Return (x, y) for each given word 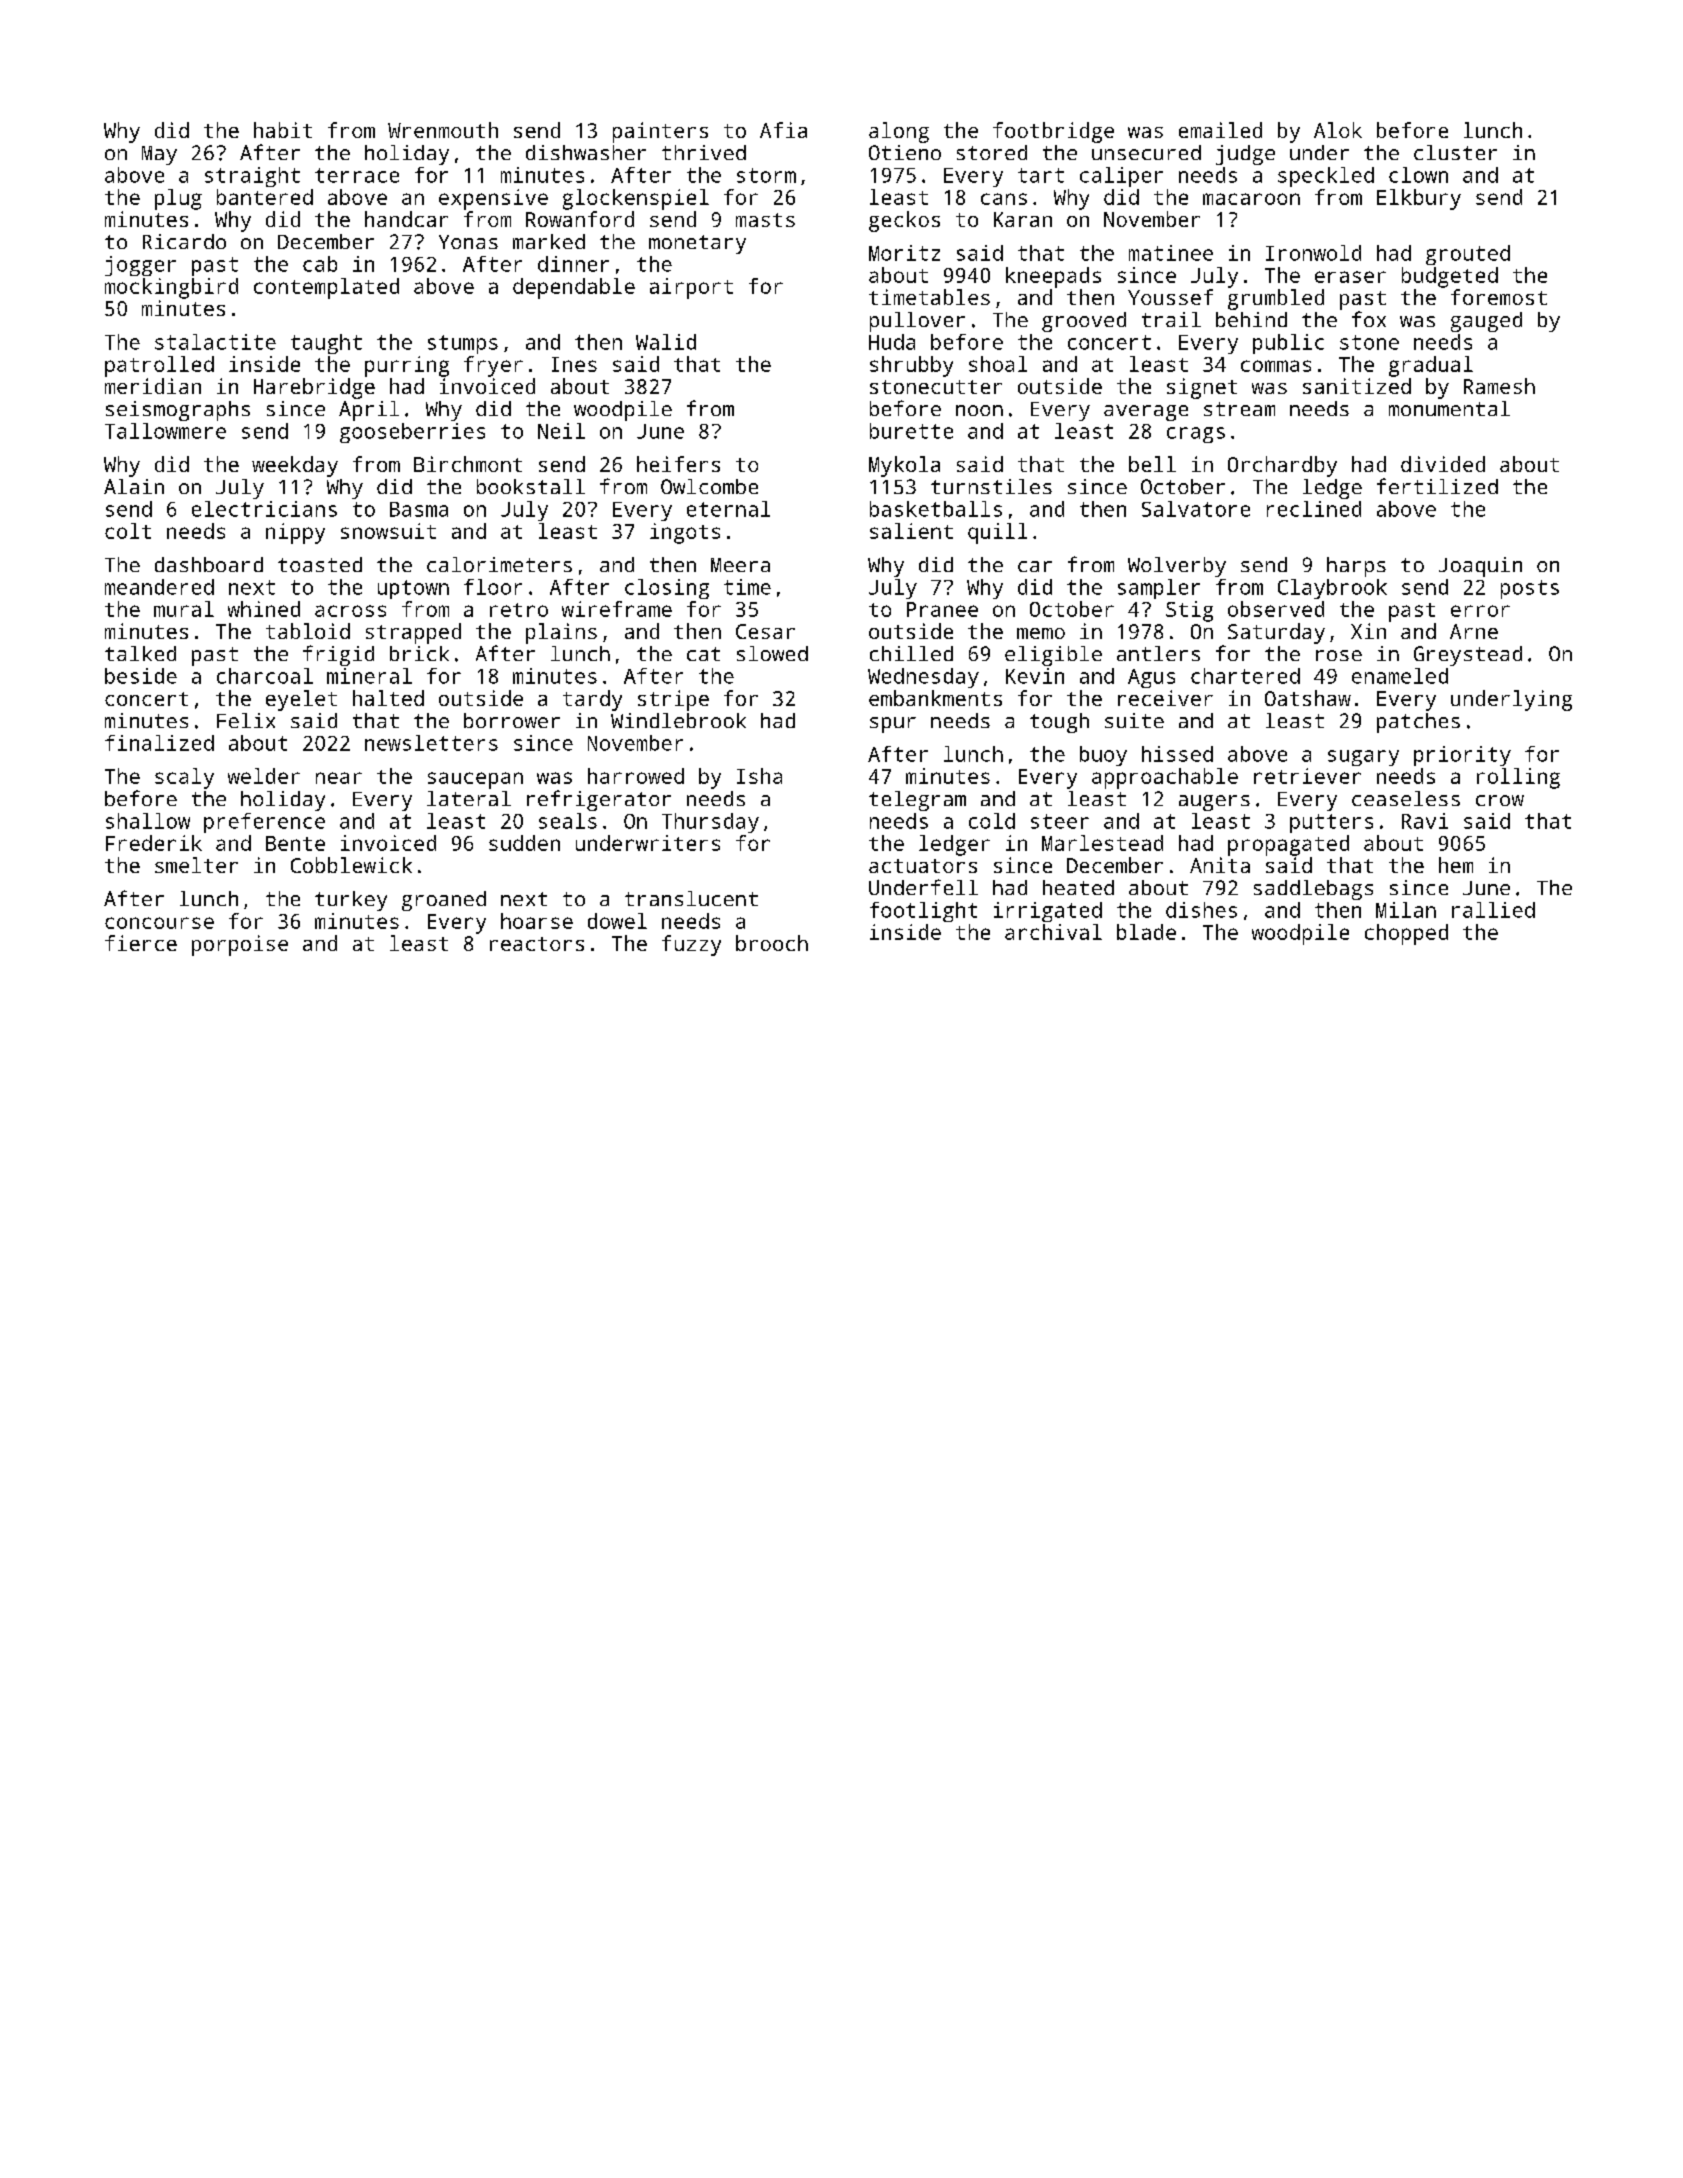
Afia (783, 130)
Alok (1338, 130)
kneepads (1053, 277)
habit (283, 130)
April (369, 411)
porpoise (240, 945)
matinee (1171, 253)
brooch (772, 943)
